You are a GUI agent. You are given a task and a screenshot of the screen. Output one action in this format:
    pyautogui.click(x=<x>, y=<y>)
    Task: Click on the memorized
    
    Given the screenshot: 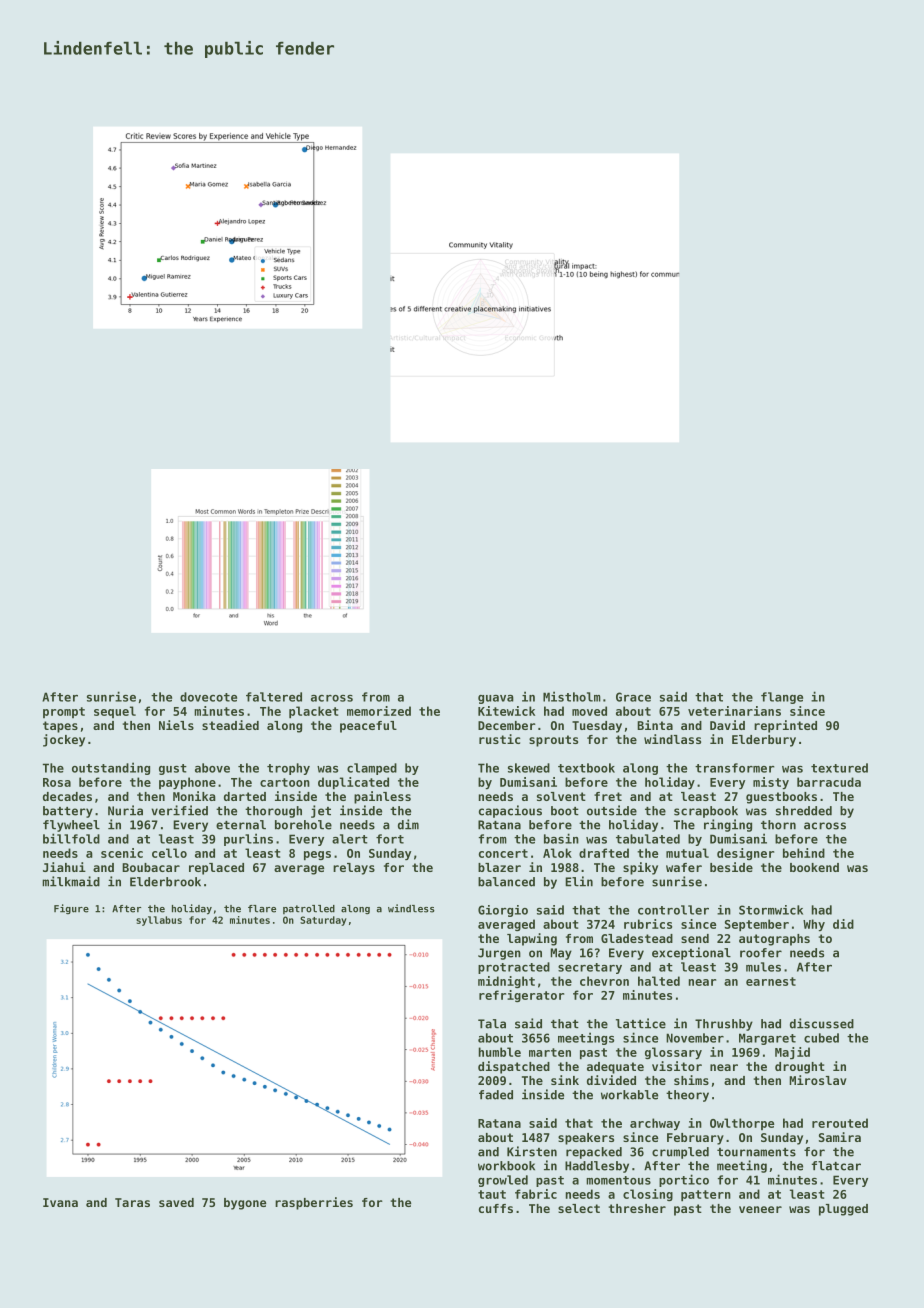 What is the action you would take?
    pyautogui.click(x=379, y=711)
